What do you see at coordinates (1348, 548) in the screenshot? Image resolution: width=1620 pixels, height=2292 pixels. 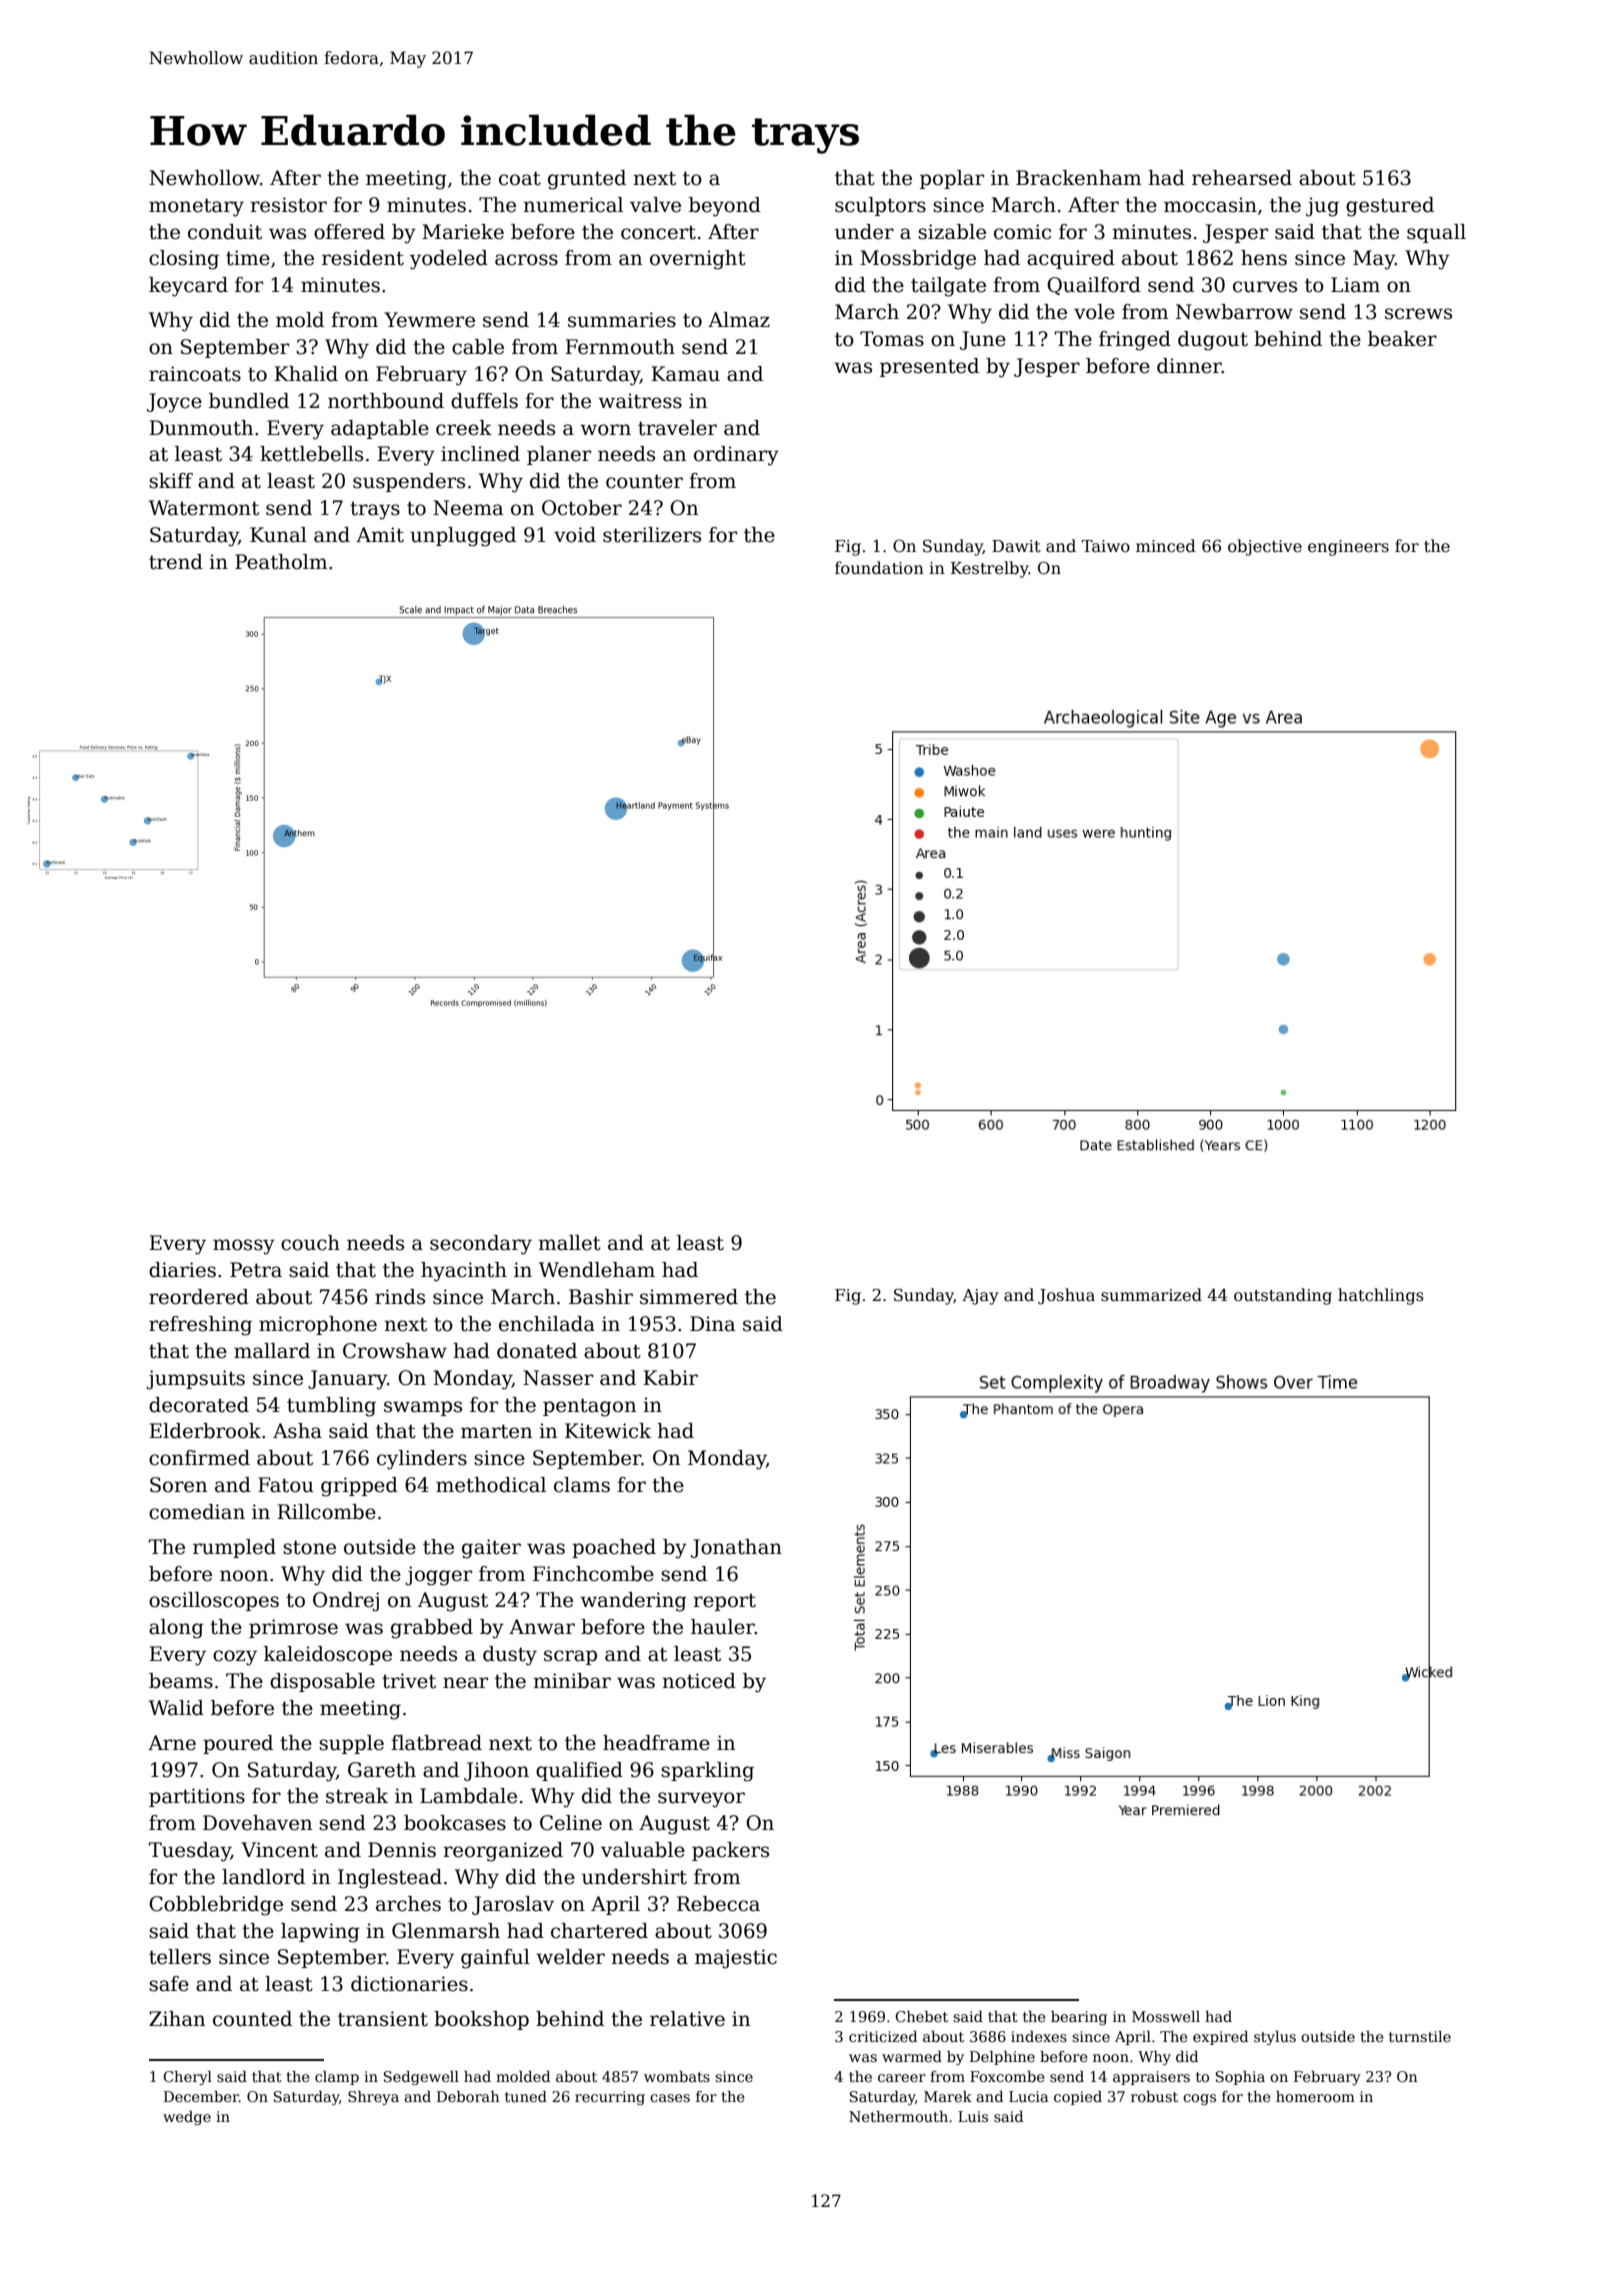 I see `engineers` at bounding box center [1348, 548].
